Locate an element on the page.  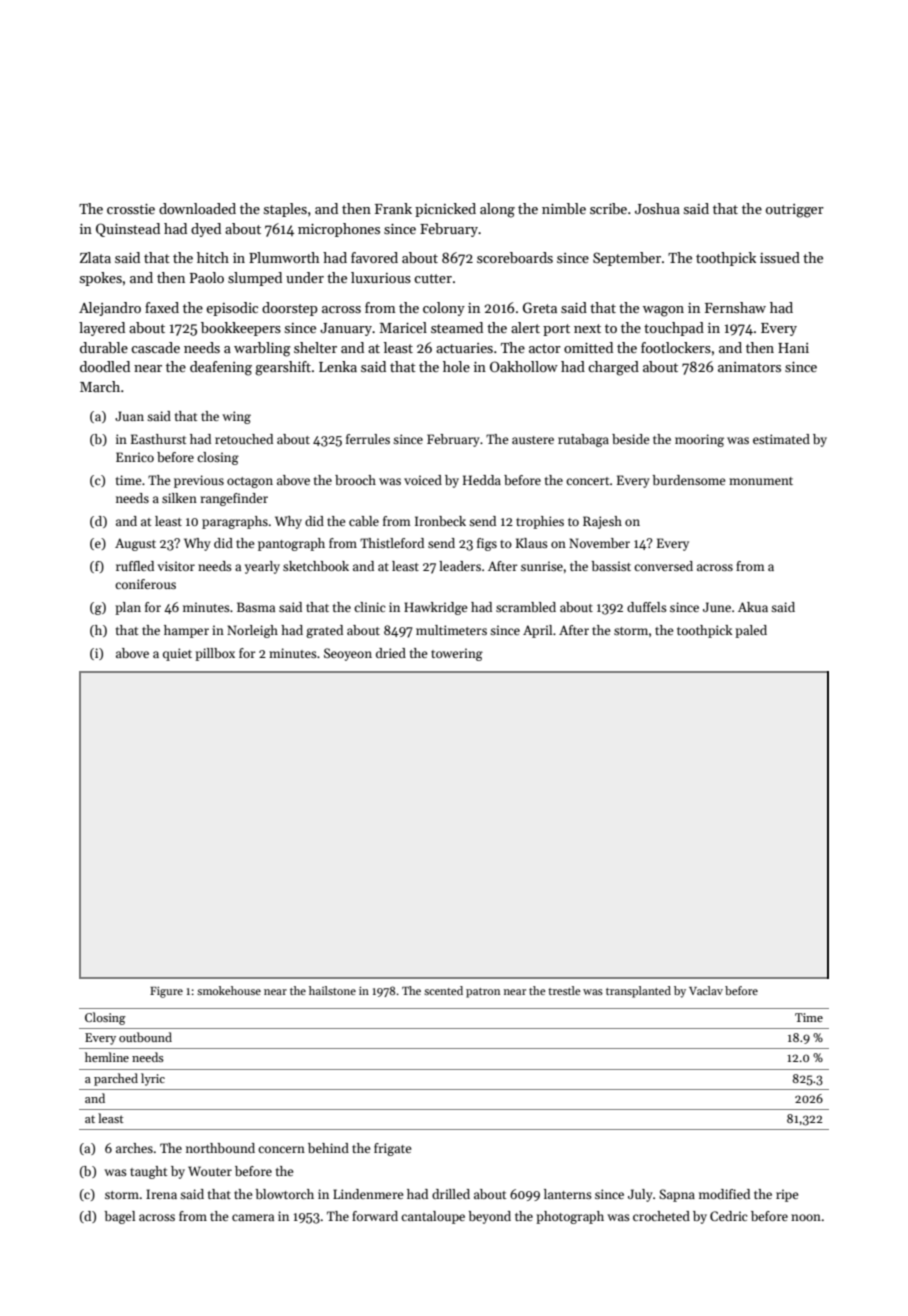
patron is located at coordinates (483, 993).
